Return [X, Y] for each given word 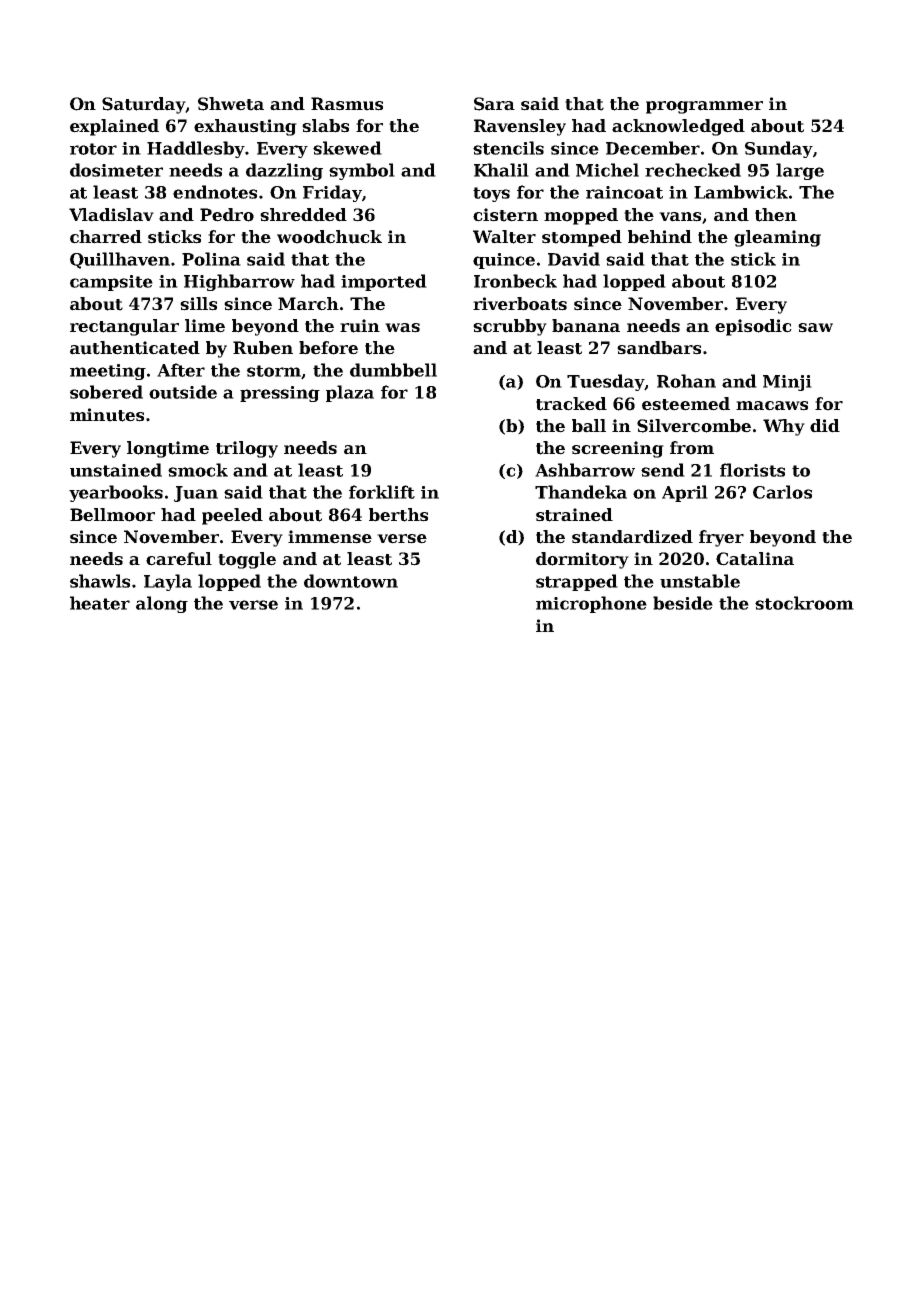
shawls [100, 581]
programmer [704, 107]
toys [491, 194]
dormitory [582, 560]
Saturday [144, 105]
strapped [577, 582]
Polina [211, 259]
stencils [508, 148]
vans [680, 217]
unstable [700, 581]
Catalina [755, 559]
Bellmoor [112, 515]
